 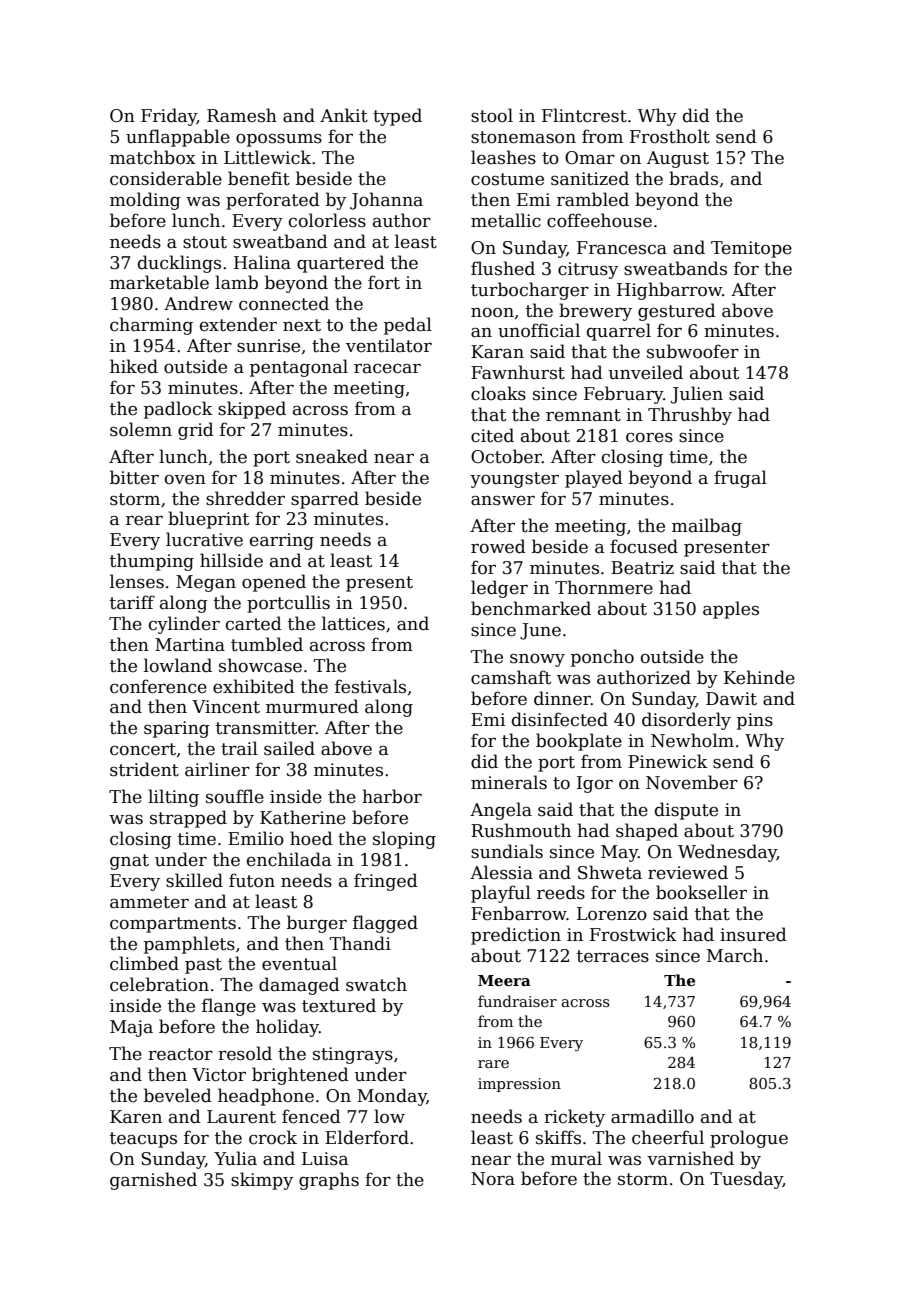 What do you see at coordinates (531, 608) in the screenshot?
I see `benchmarked` at bounding box center [531, 608].
